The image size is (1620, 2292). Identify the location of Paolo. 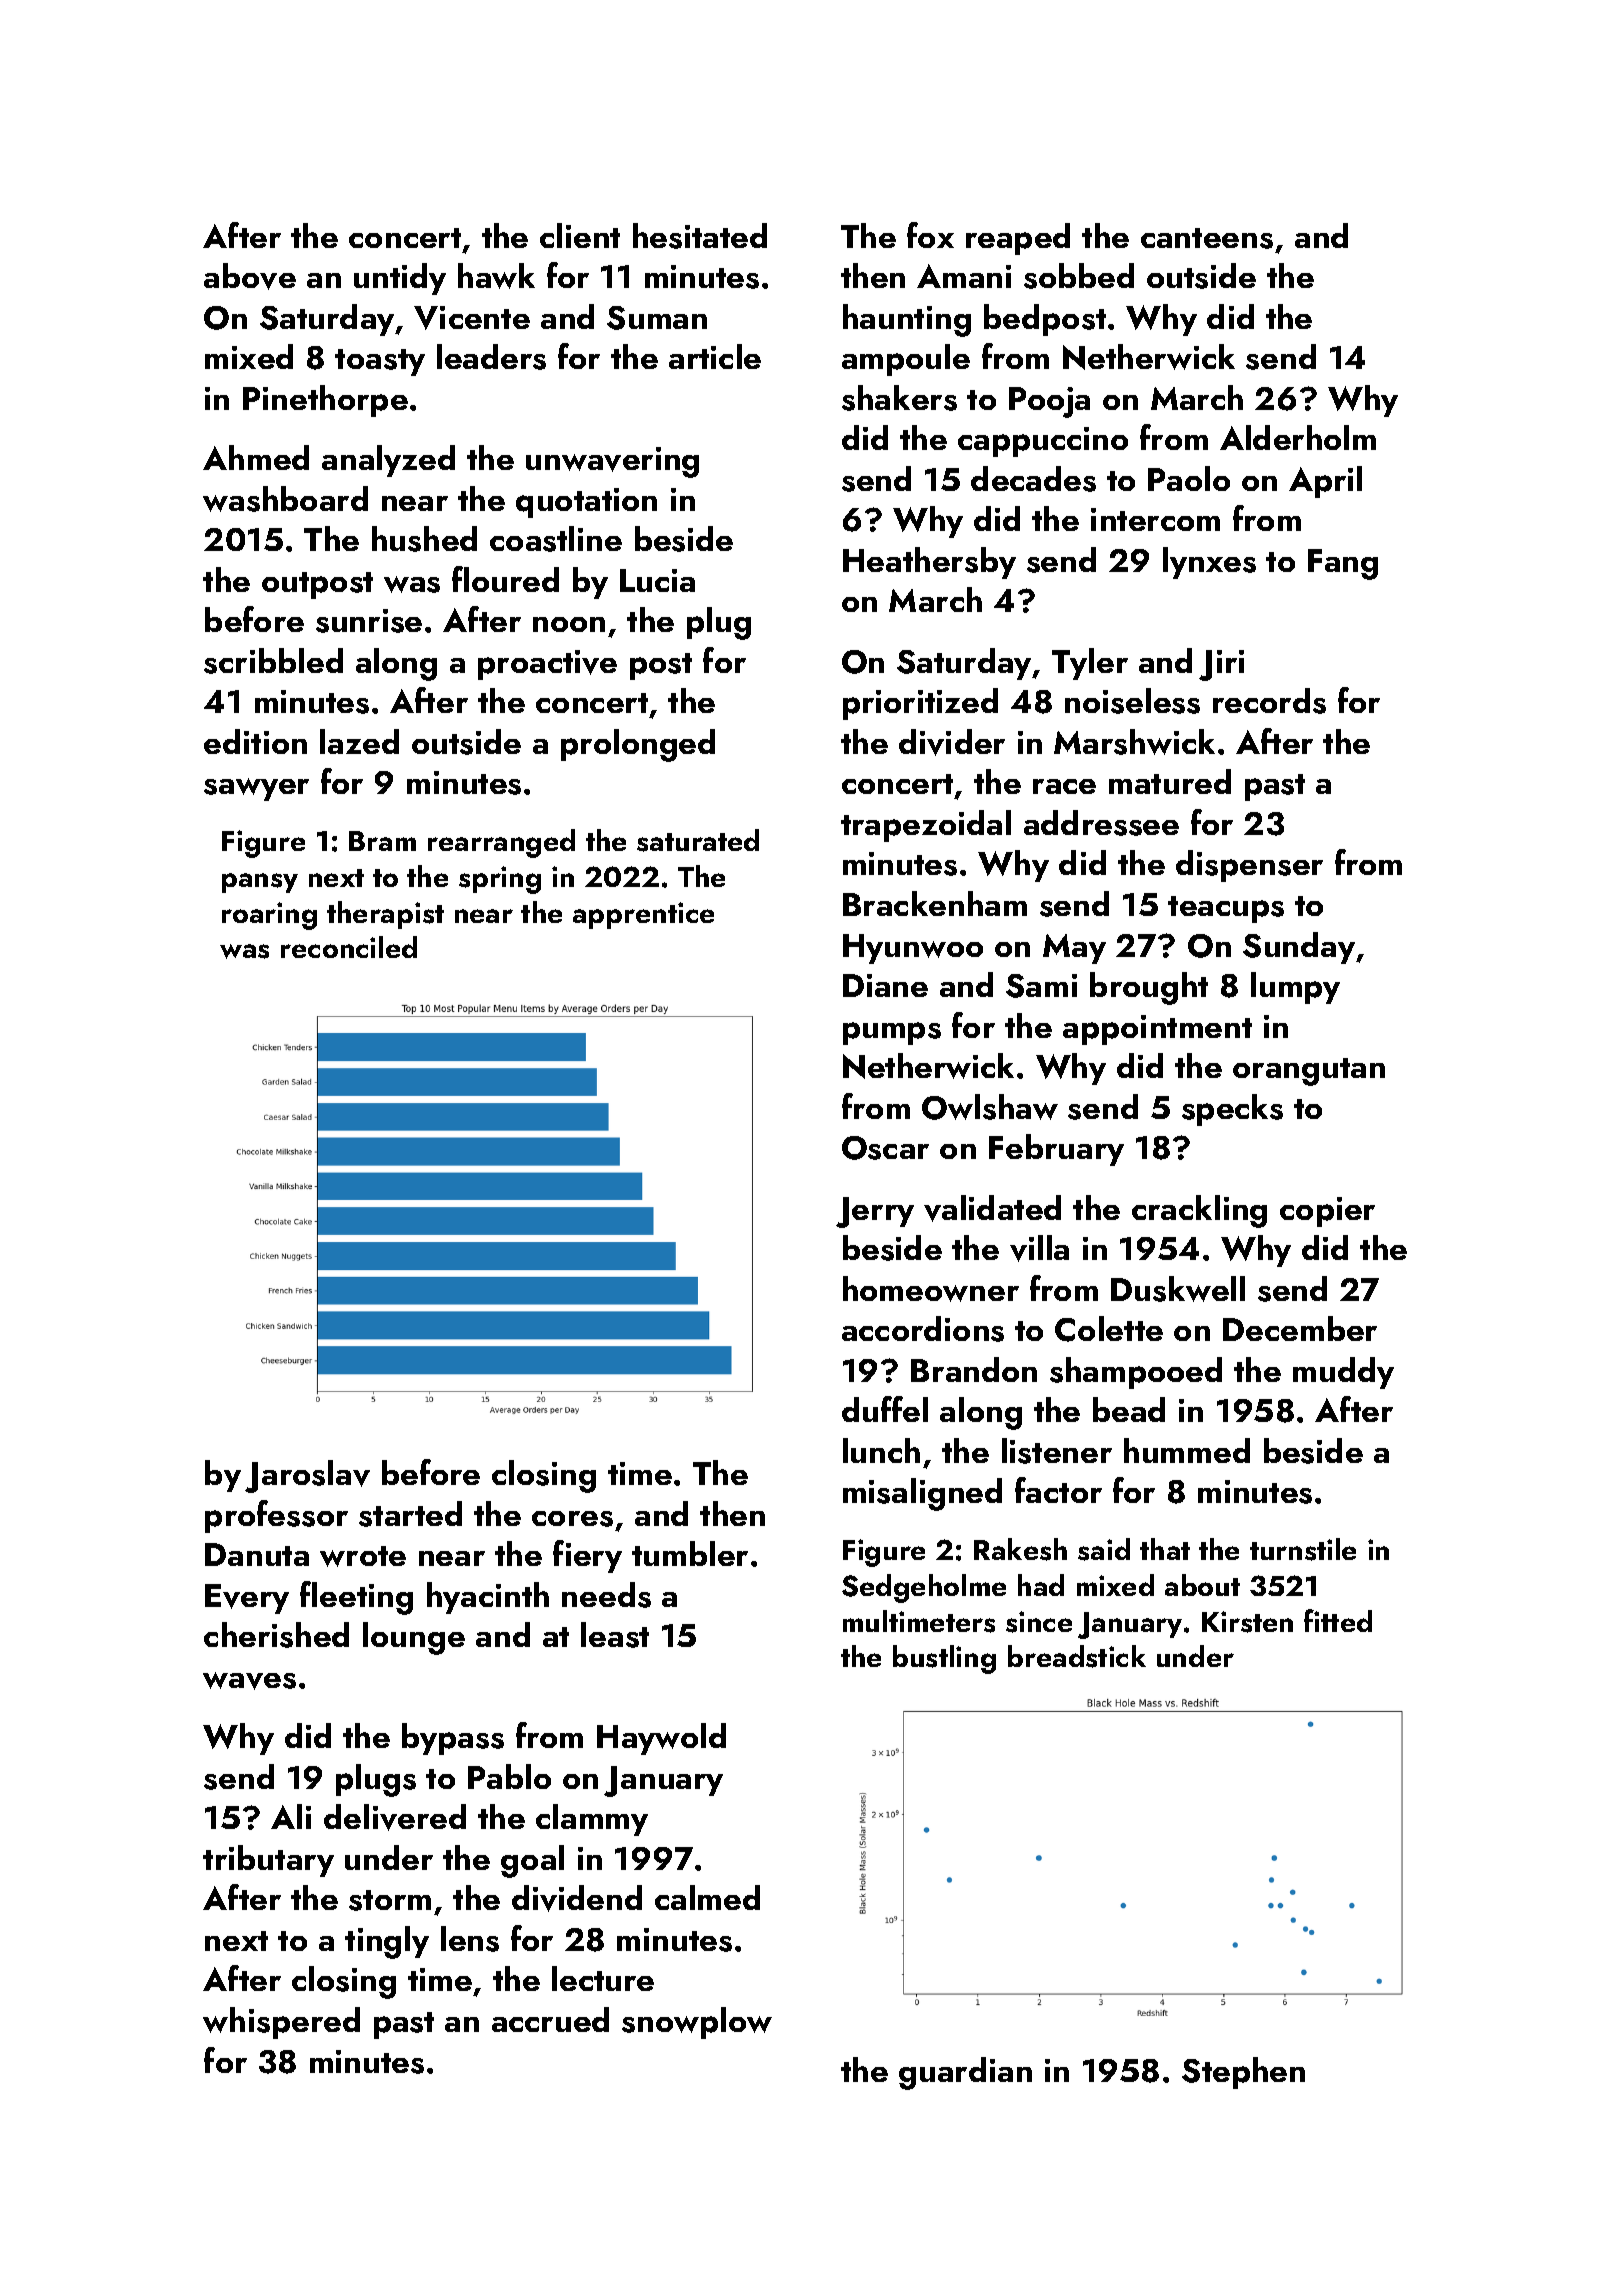
(1189, 478).
